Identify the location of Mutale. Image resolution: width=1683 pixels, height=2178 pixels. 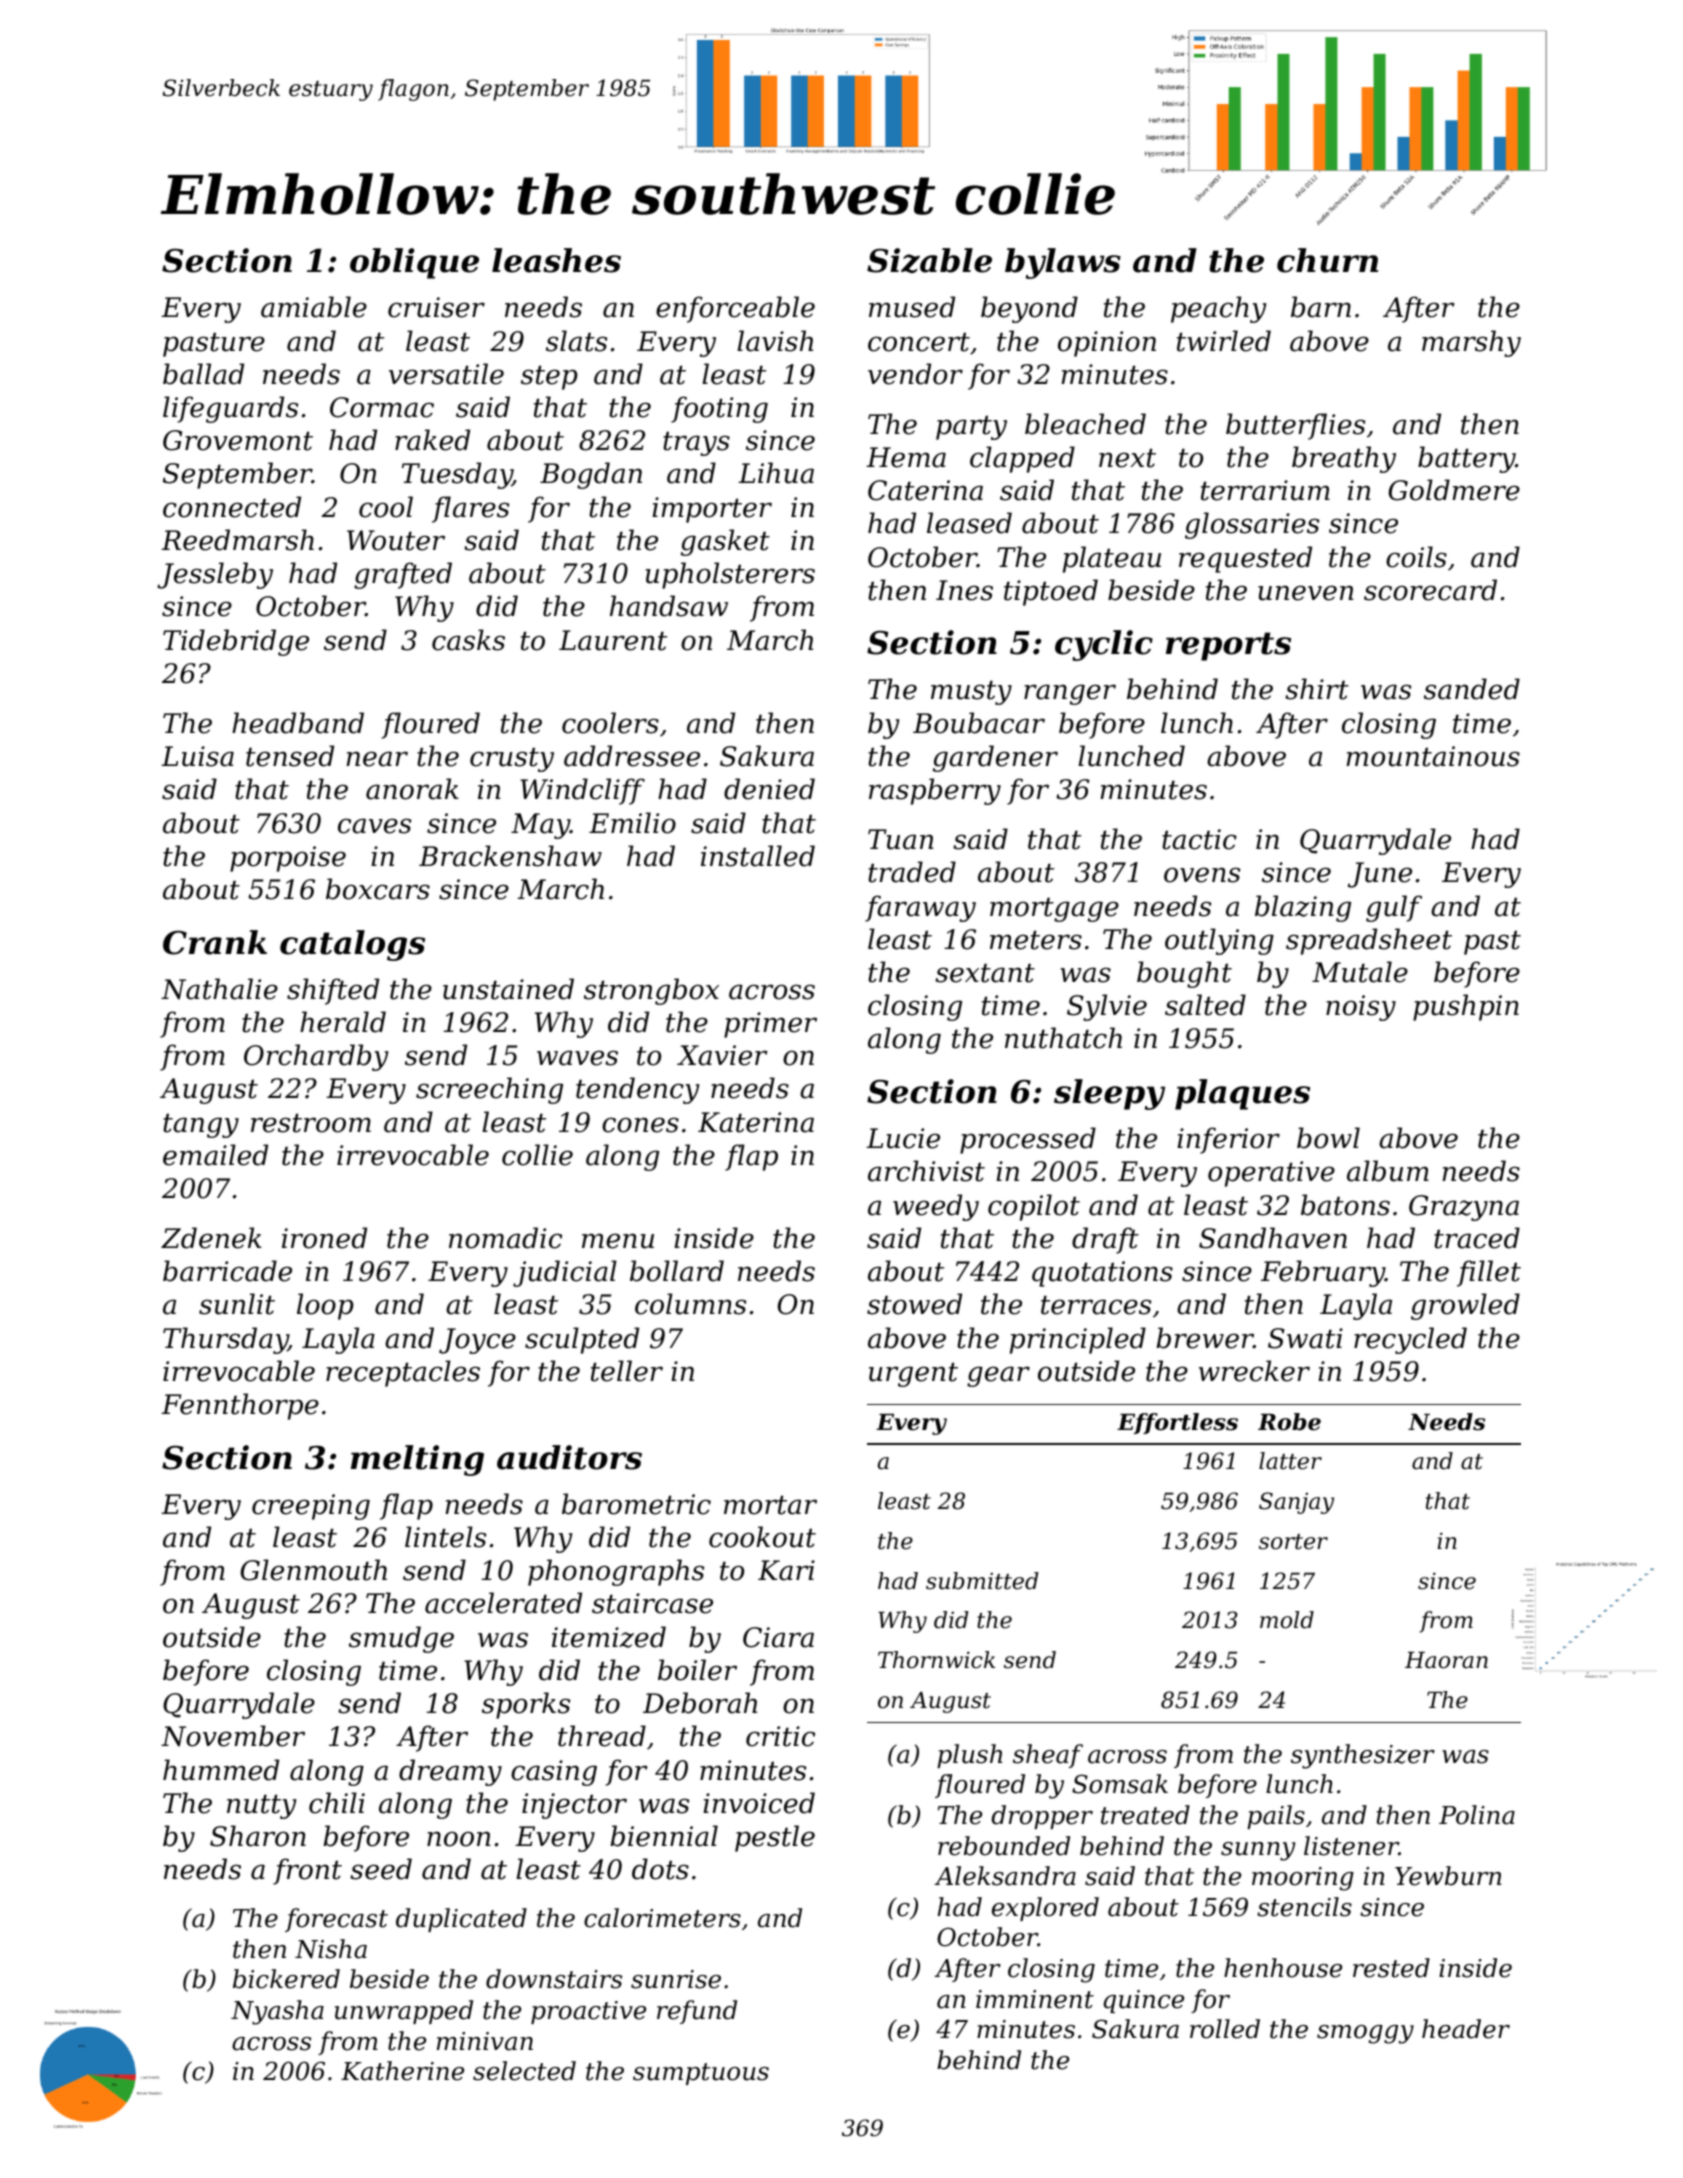
(1360, 972).
